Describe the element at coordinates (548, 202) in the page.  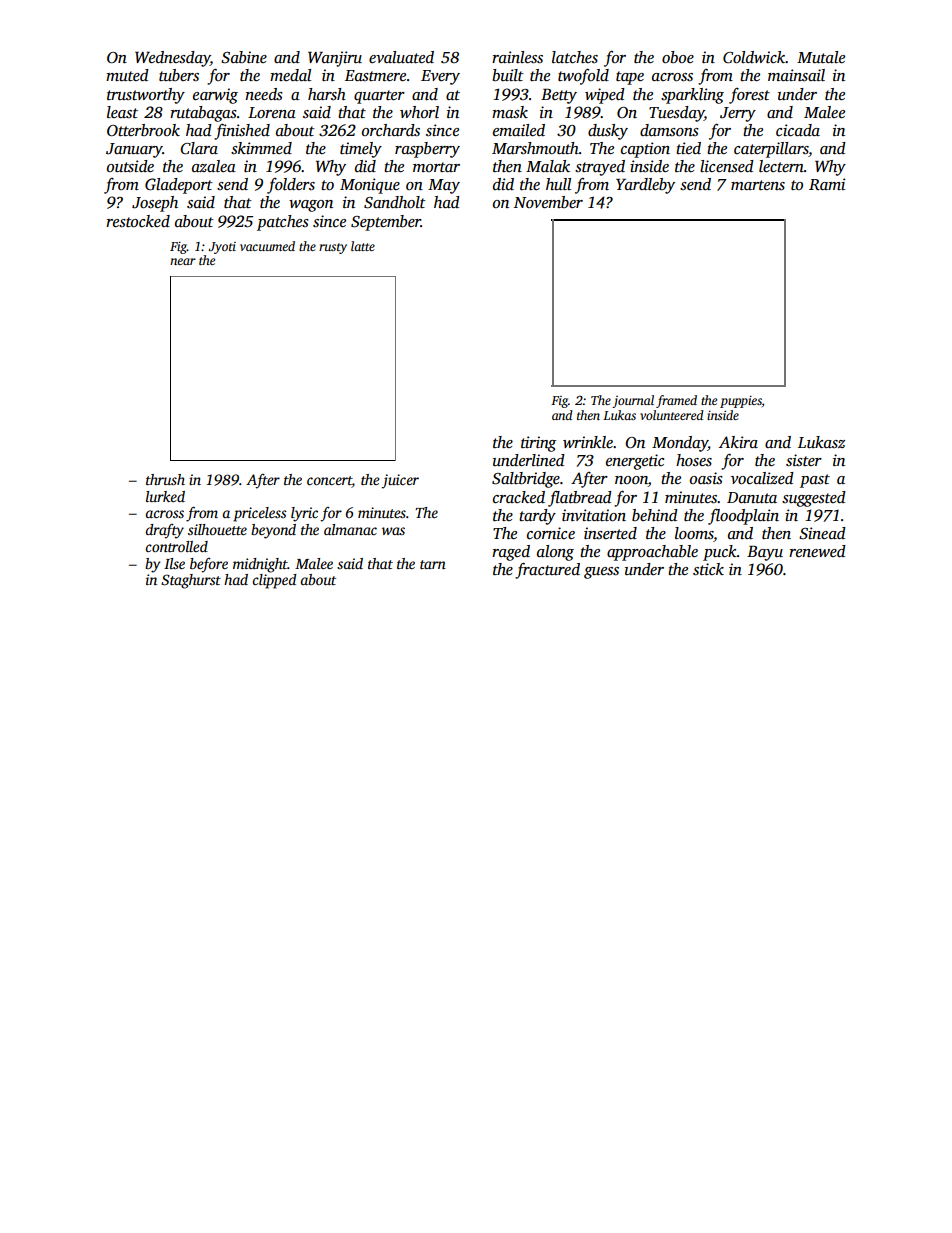
I see `November` at that location.
